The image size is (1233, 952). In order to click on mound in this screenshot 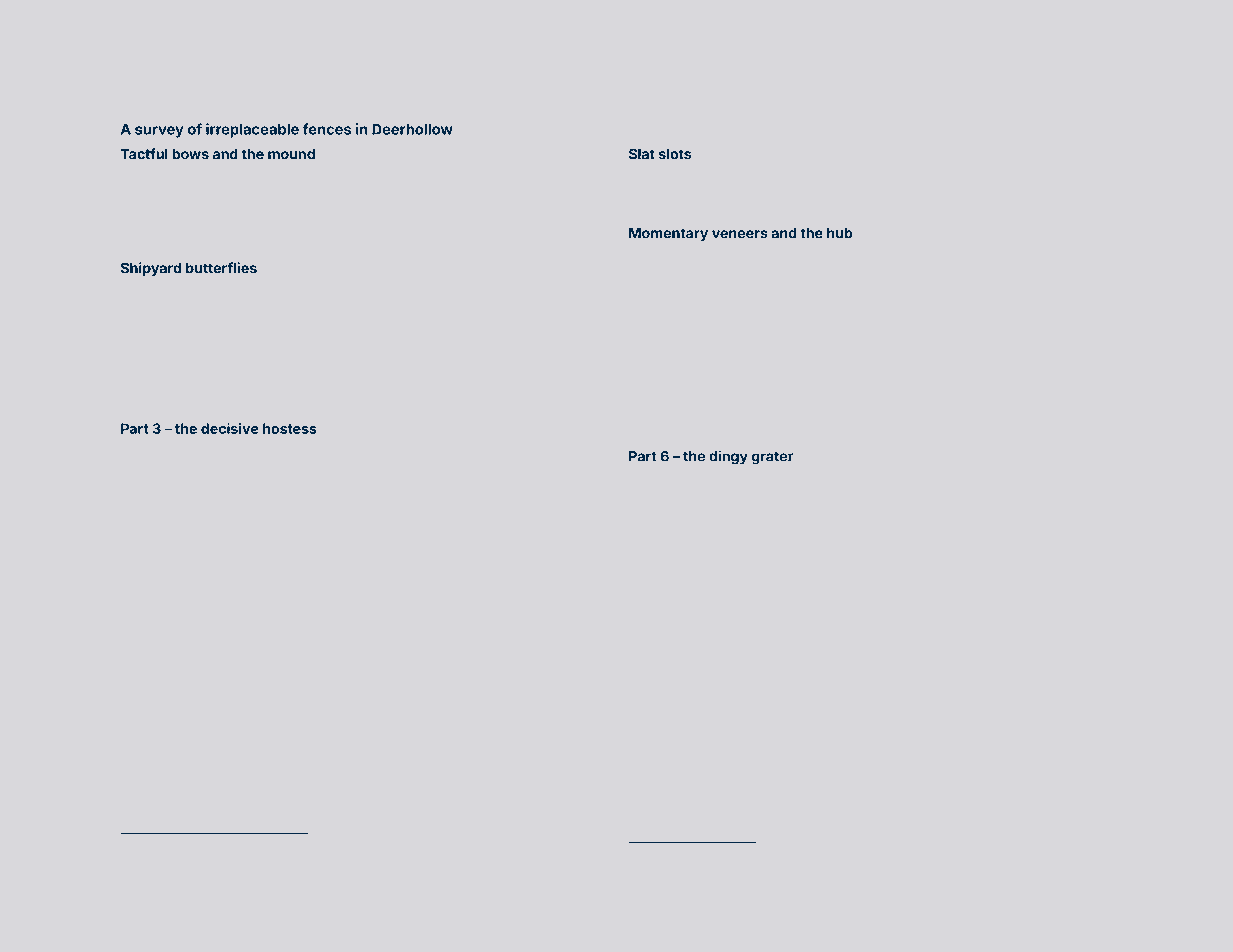, I will do `click(291, 154)`.
